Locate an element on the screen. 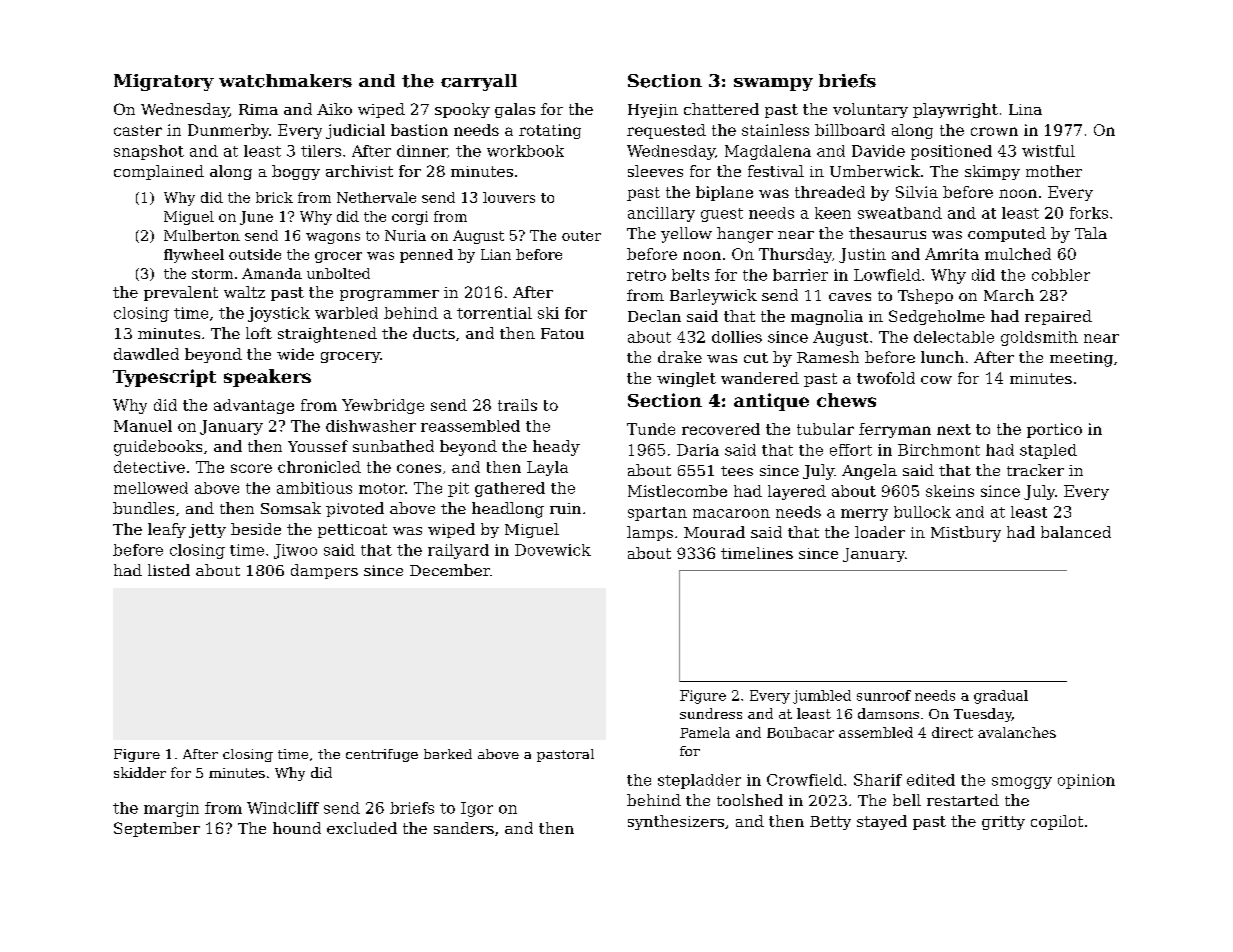 This screenshot has height=952, width=1233. Dovewick is located at coordinates (553, 550).
